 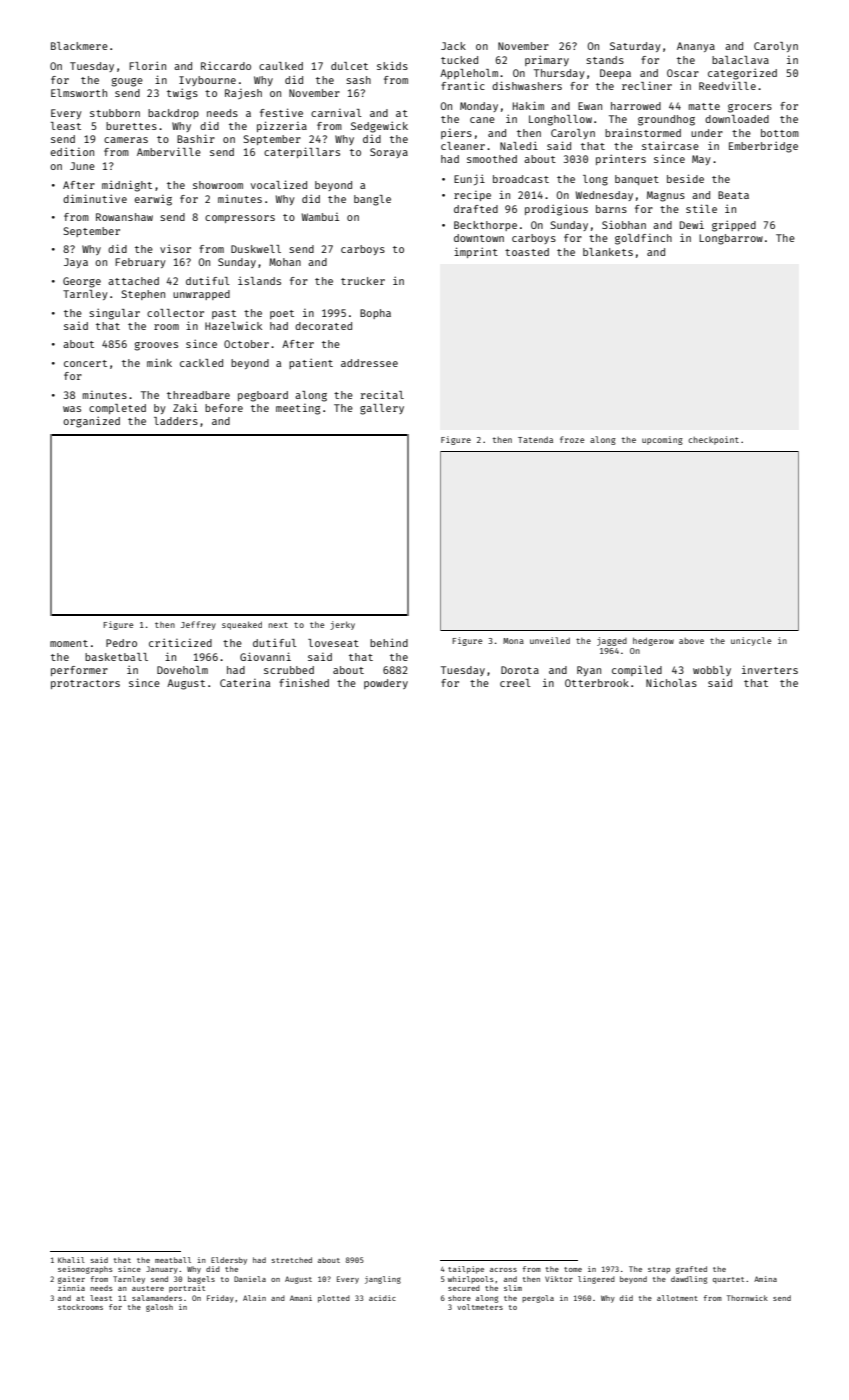 I want to click on gaiter, so click(x=71, y=1280).
